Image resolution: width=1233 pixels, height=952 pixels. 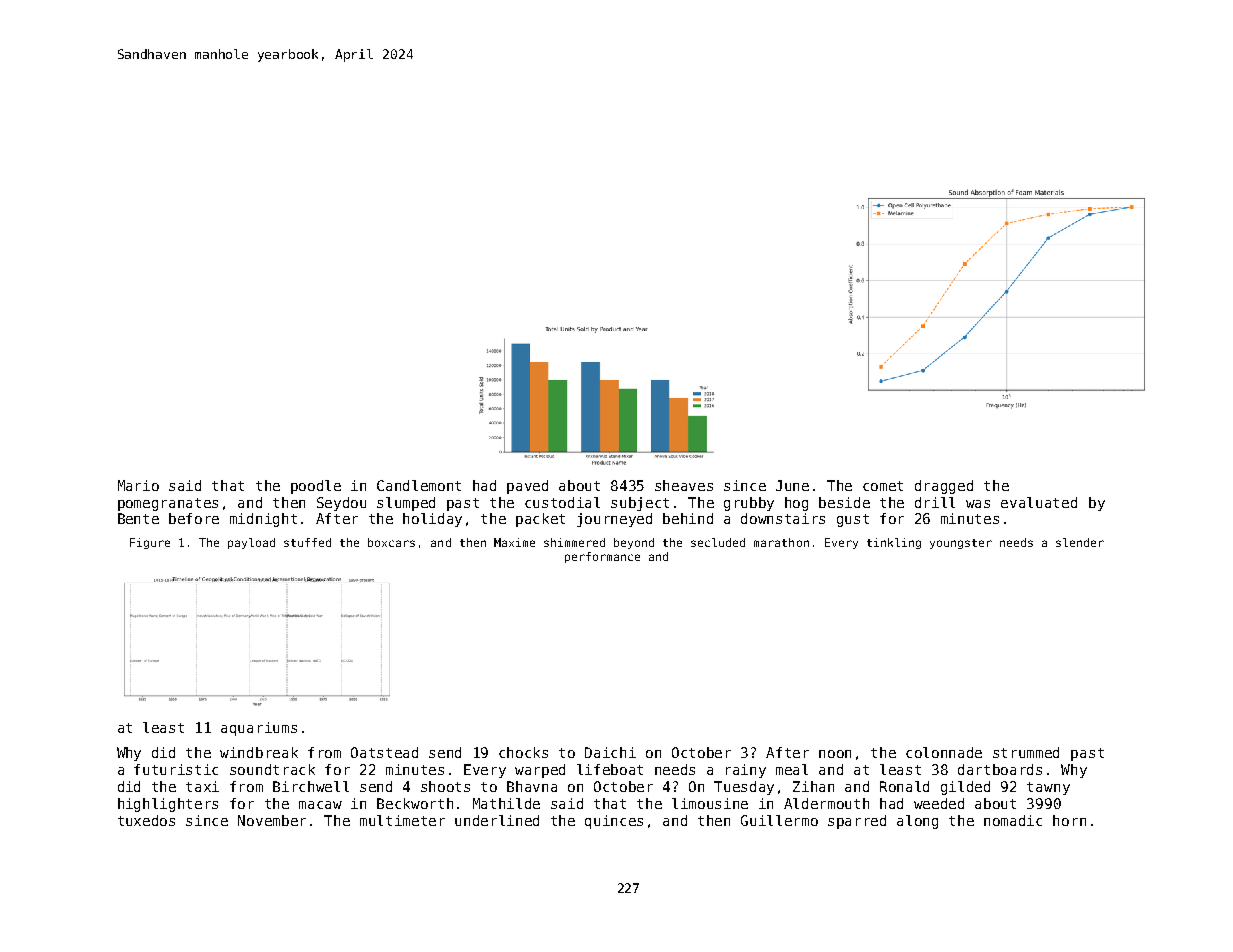 What do you see at coordinates (1080, 542) in the image?
I see `slender` at bounding box center [1080, 542].
